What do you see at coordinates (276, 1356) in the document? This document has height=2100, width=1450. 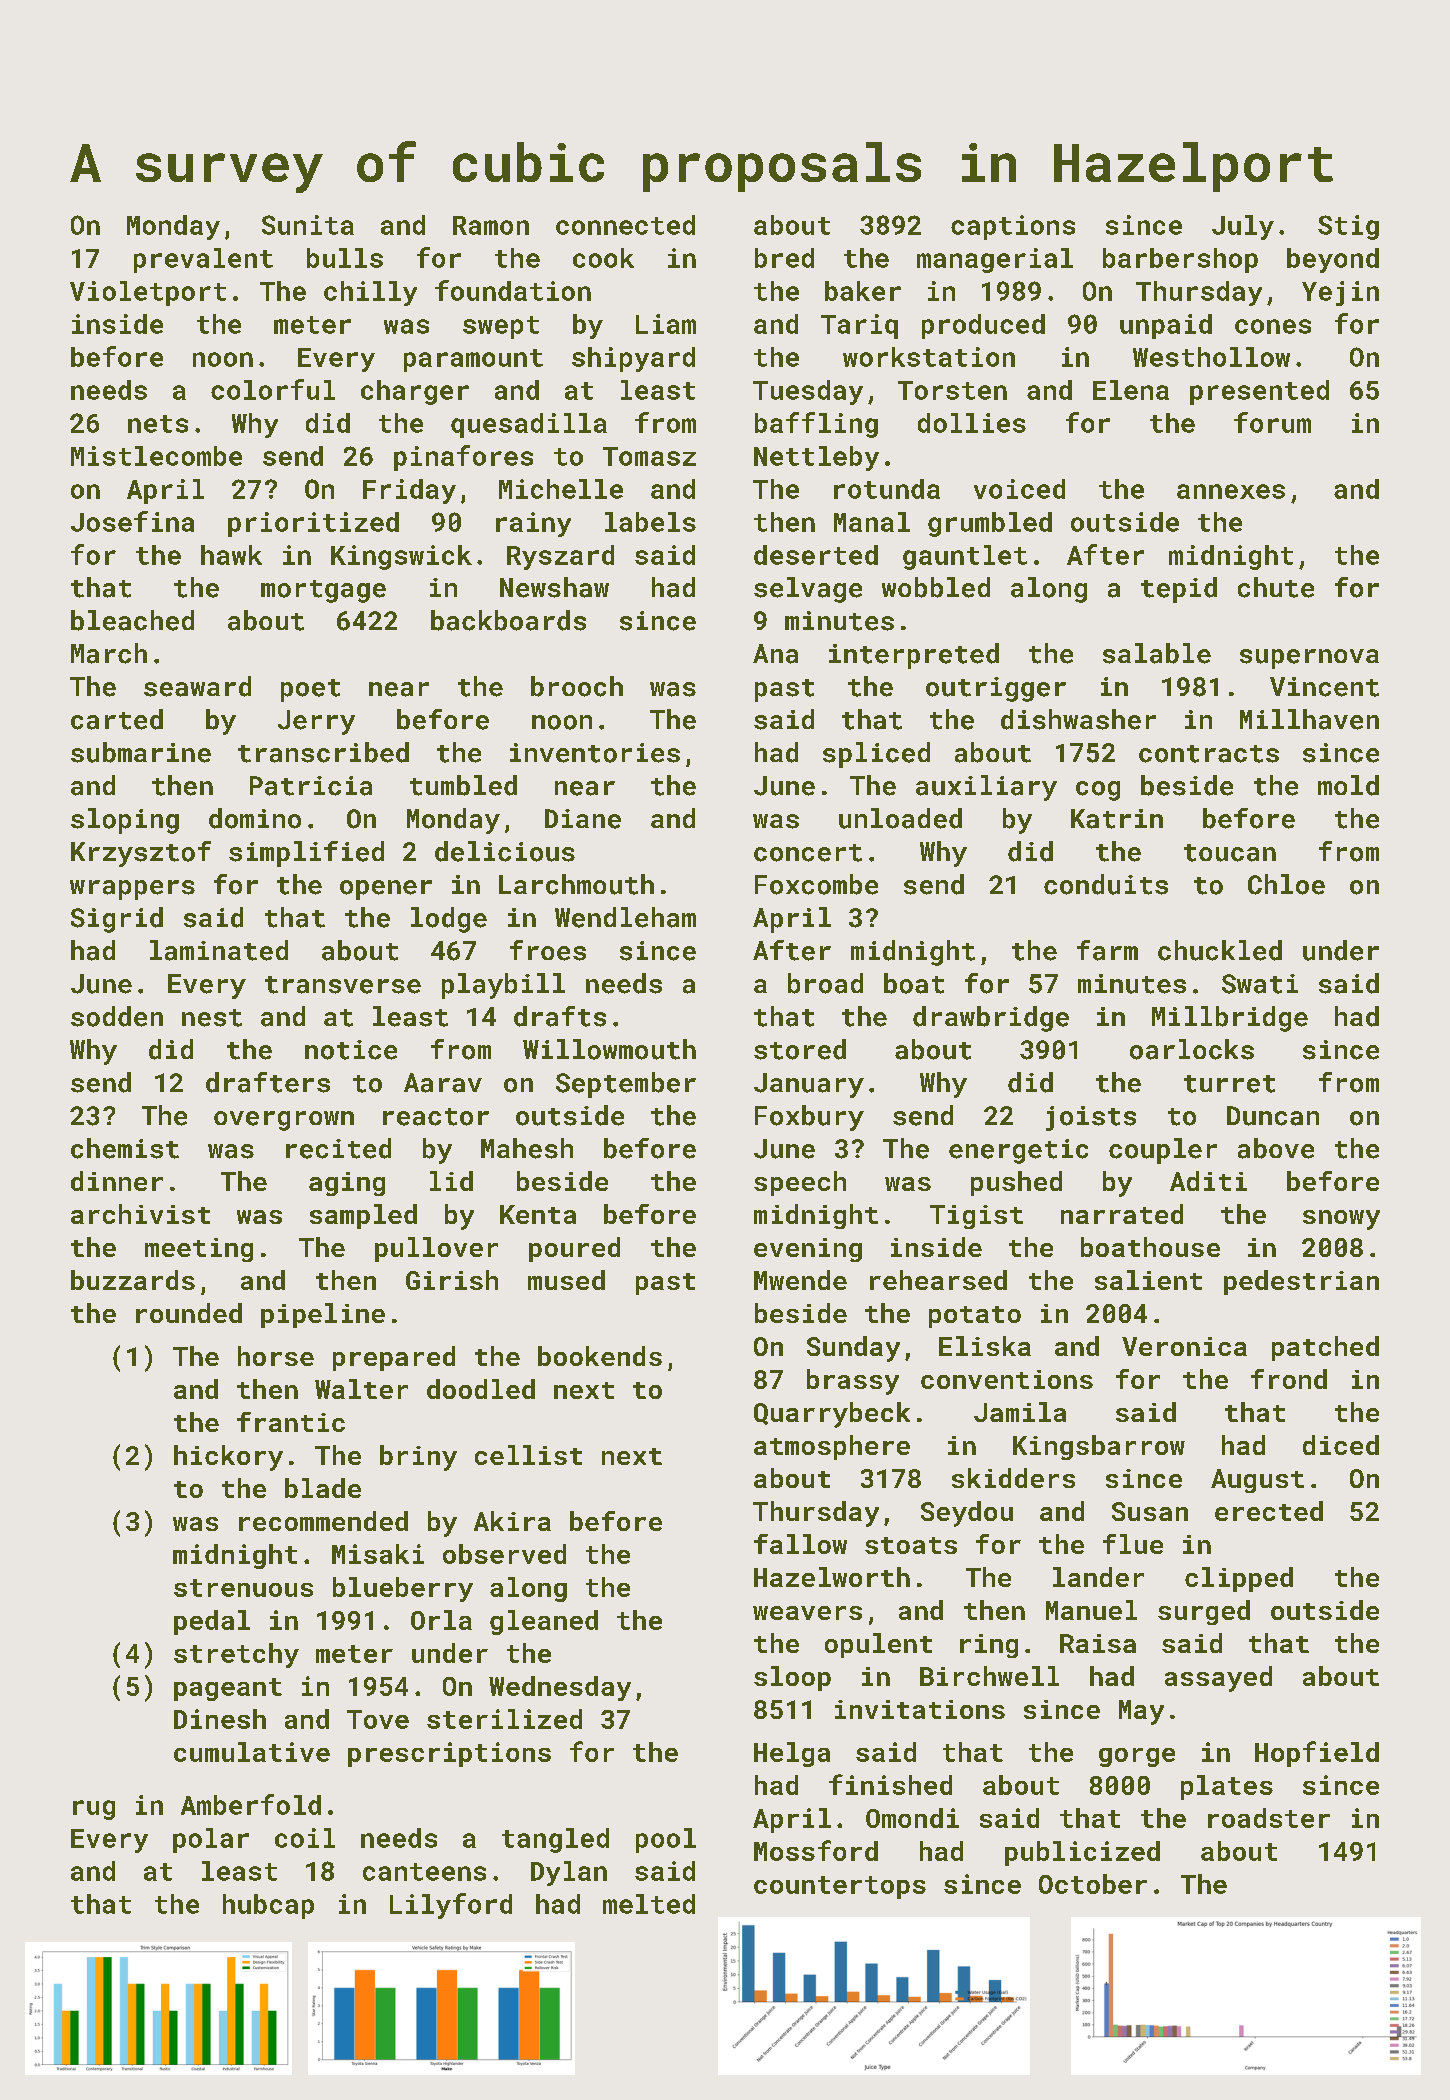 I see `horse` at bounding box center [276, 1356].
